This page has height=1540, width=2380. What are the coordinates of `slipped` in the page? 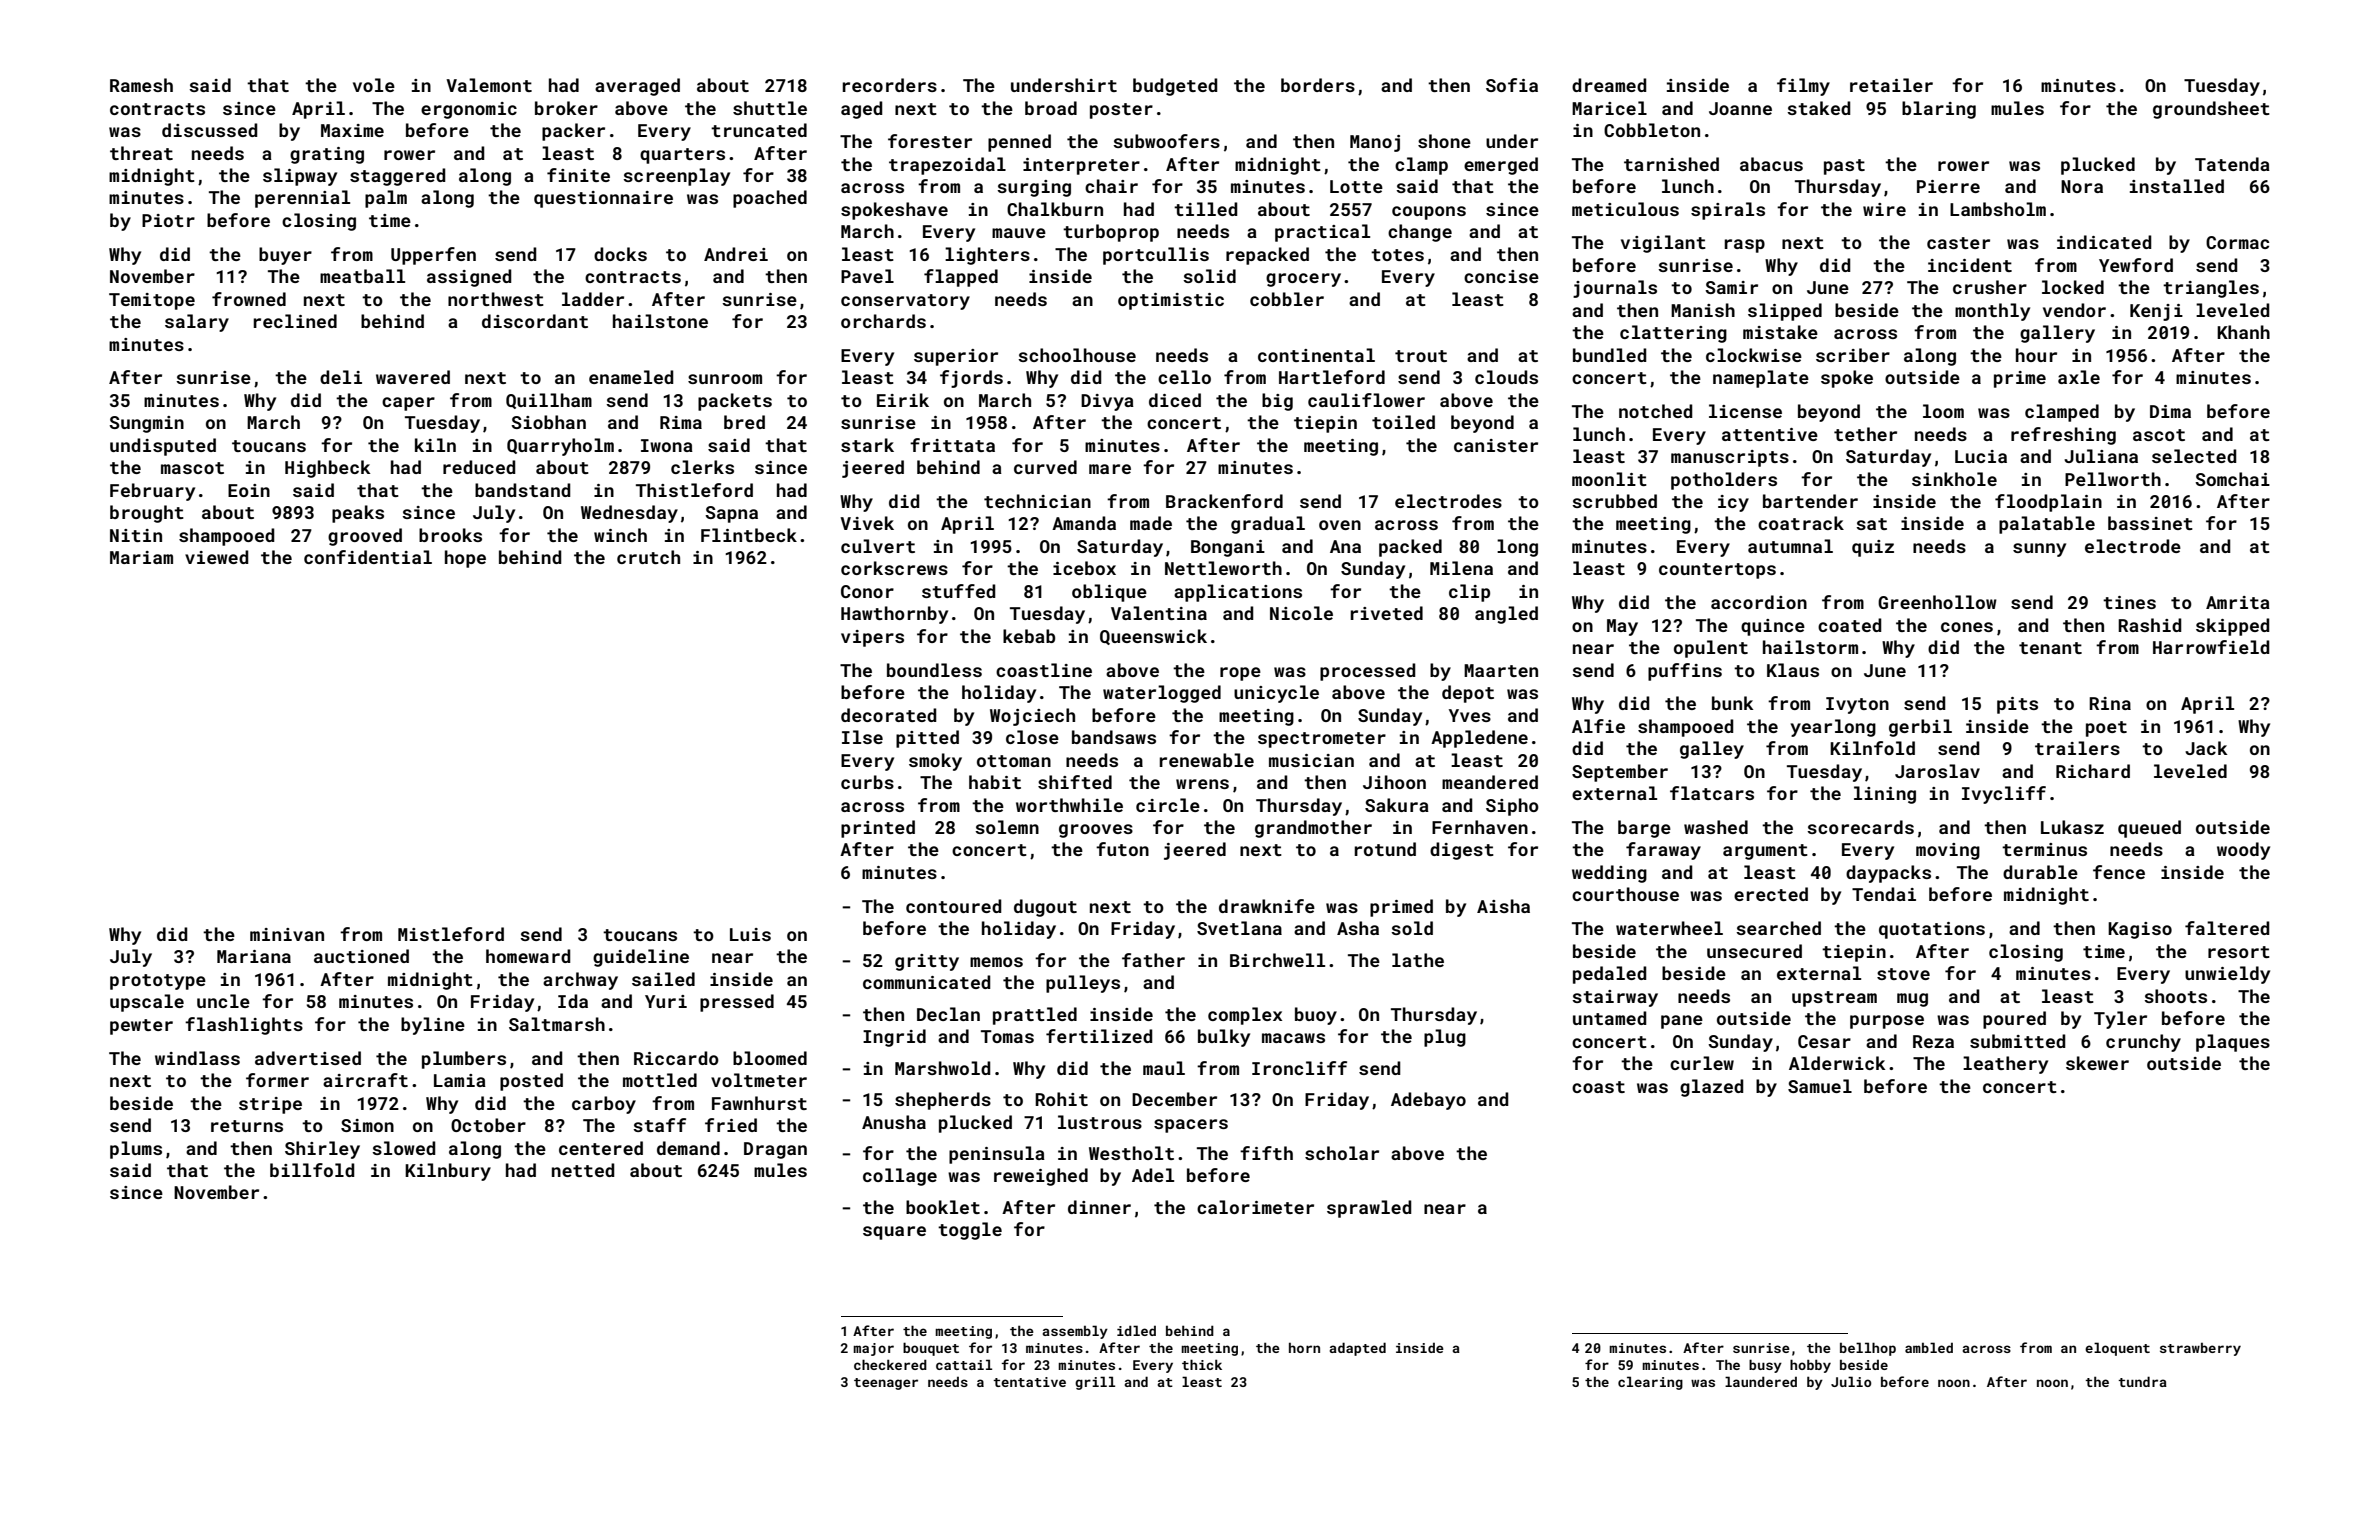 It's located at (1785, 312).
